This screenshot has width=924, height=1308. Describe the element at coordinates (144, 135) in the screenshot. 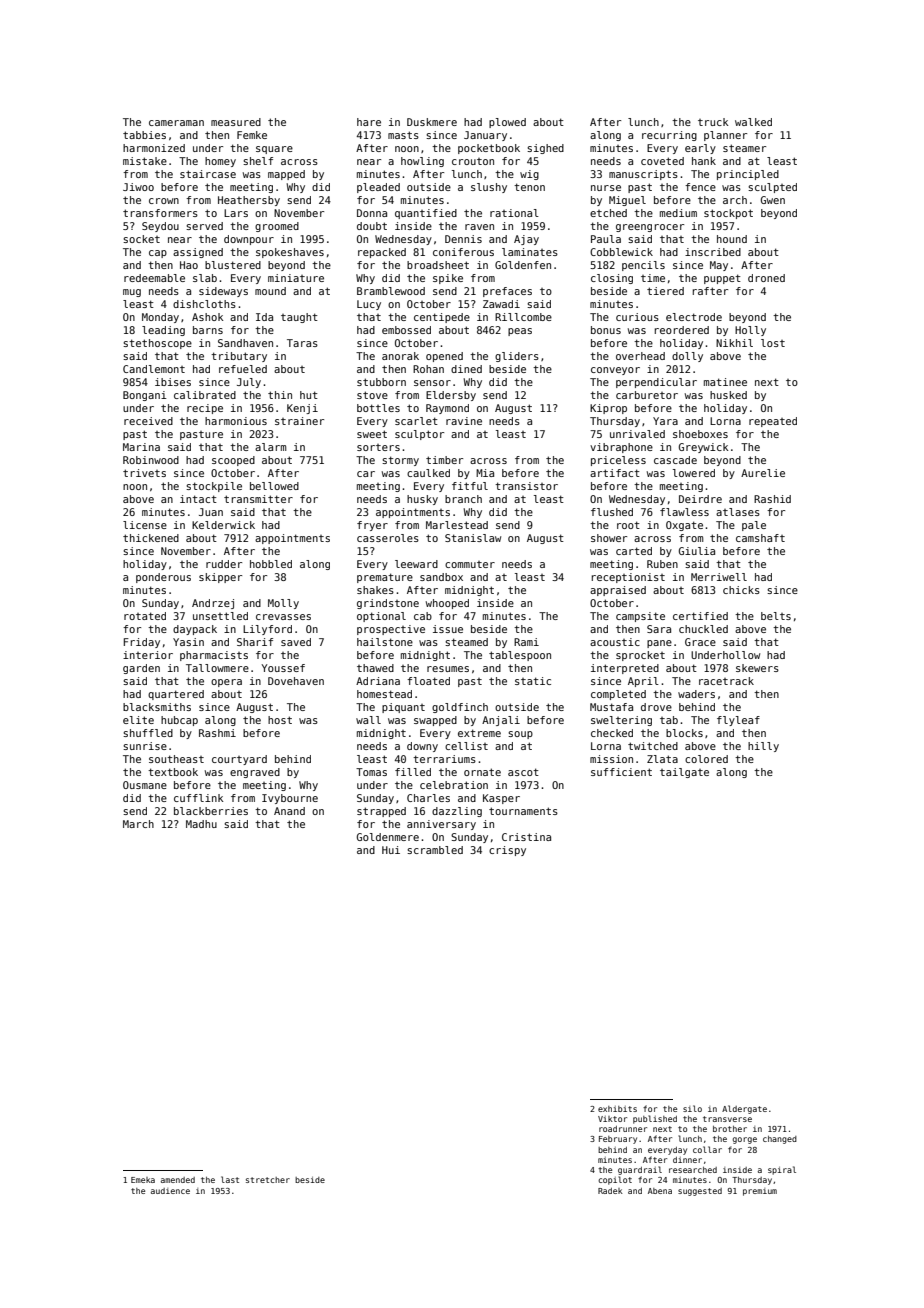

I see `tabbies` at that location.
